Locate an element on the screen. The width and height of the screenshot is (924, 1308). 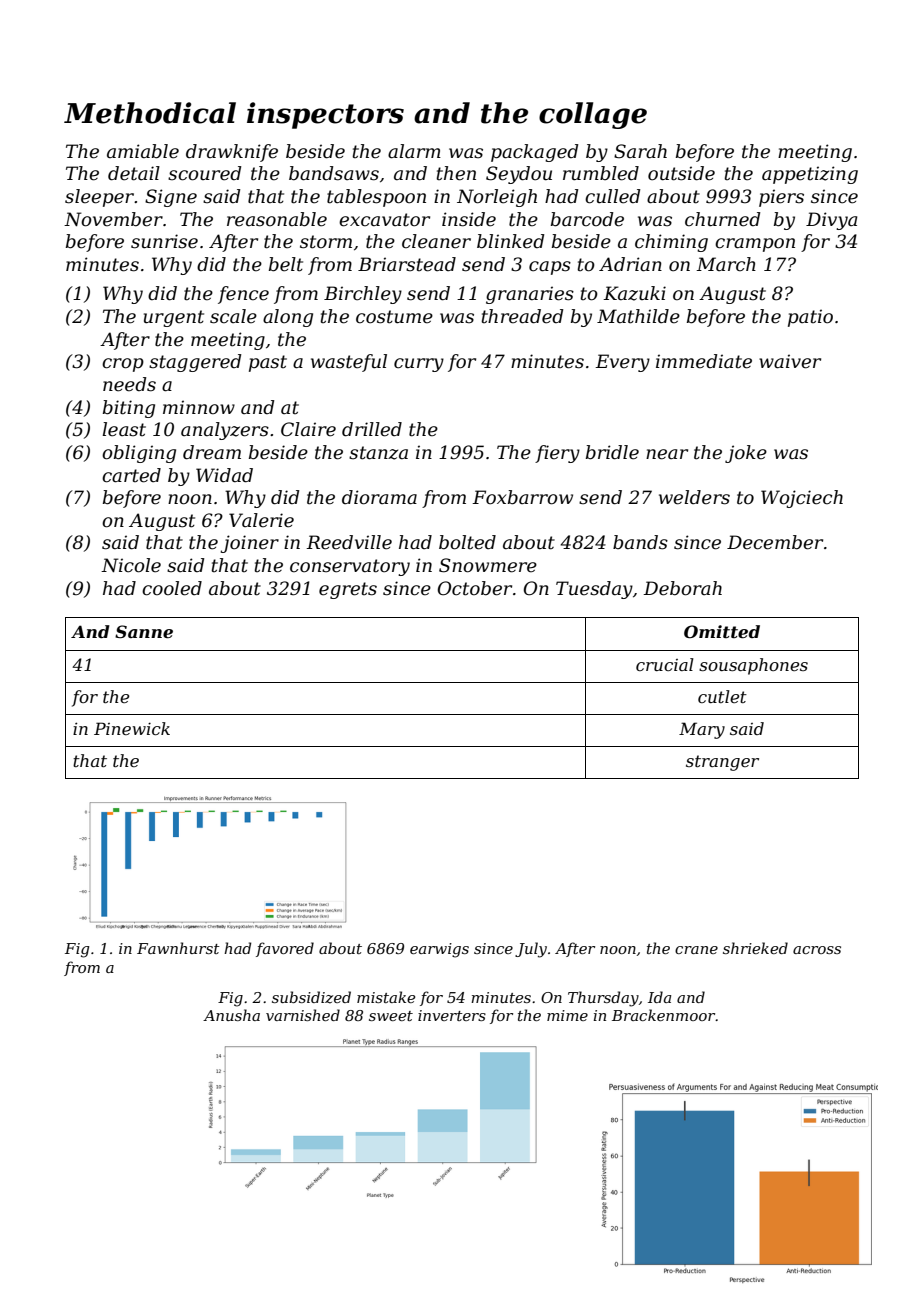
sunrise is located at coordinates (164, 241).
